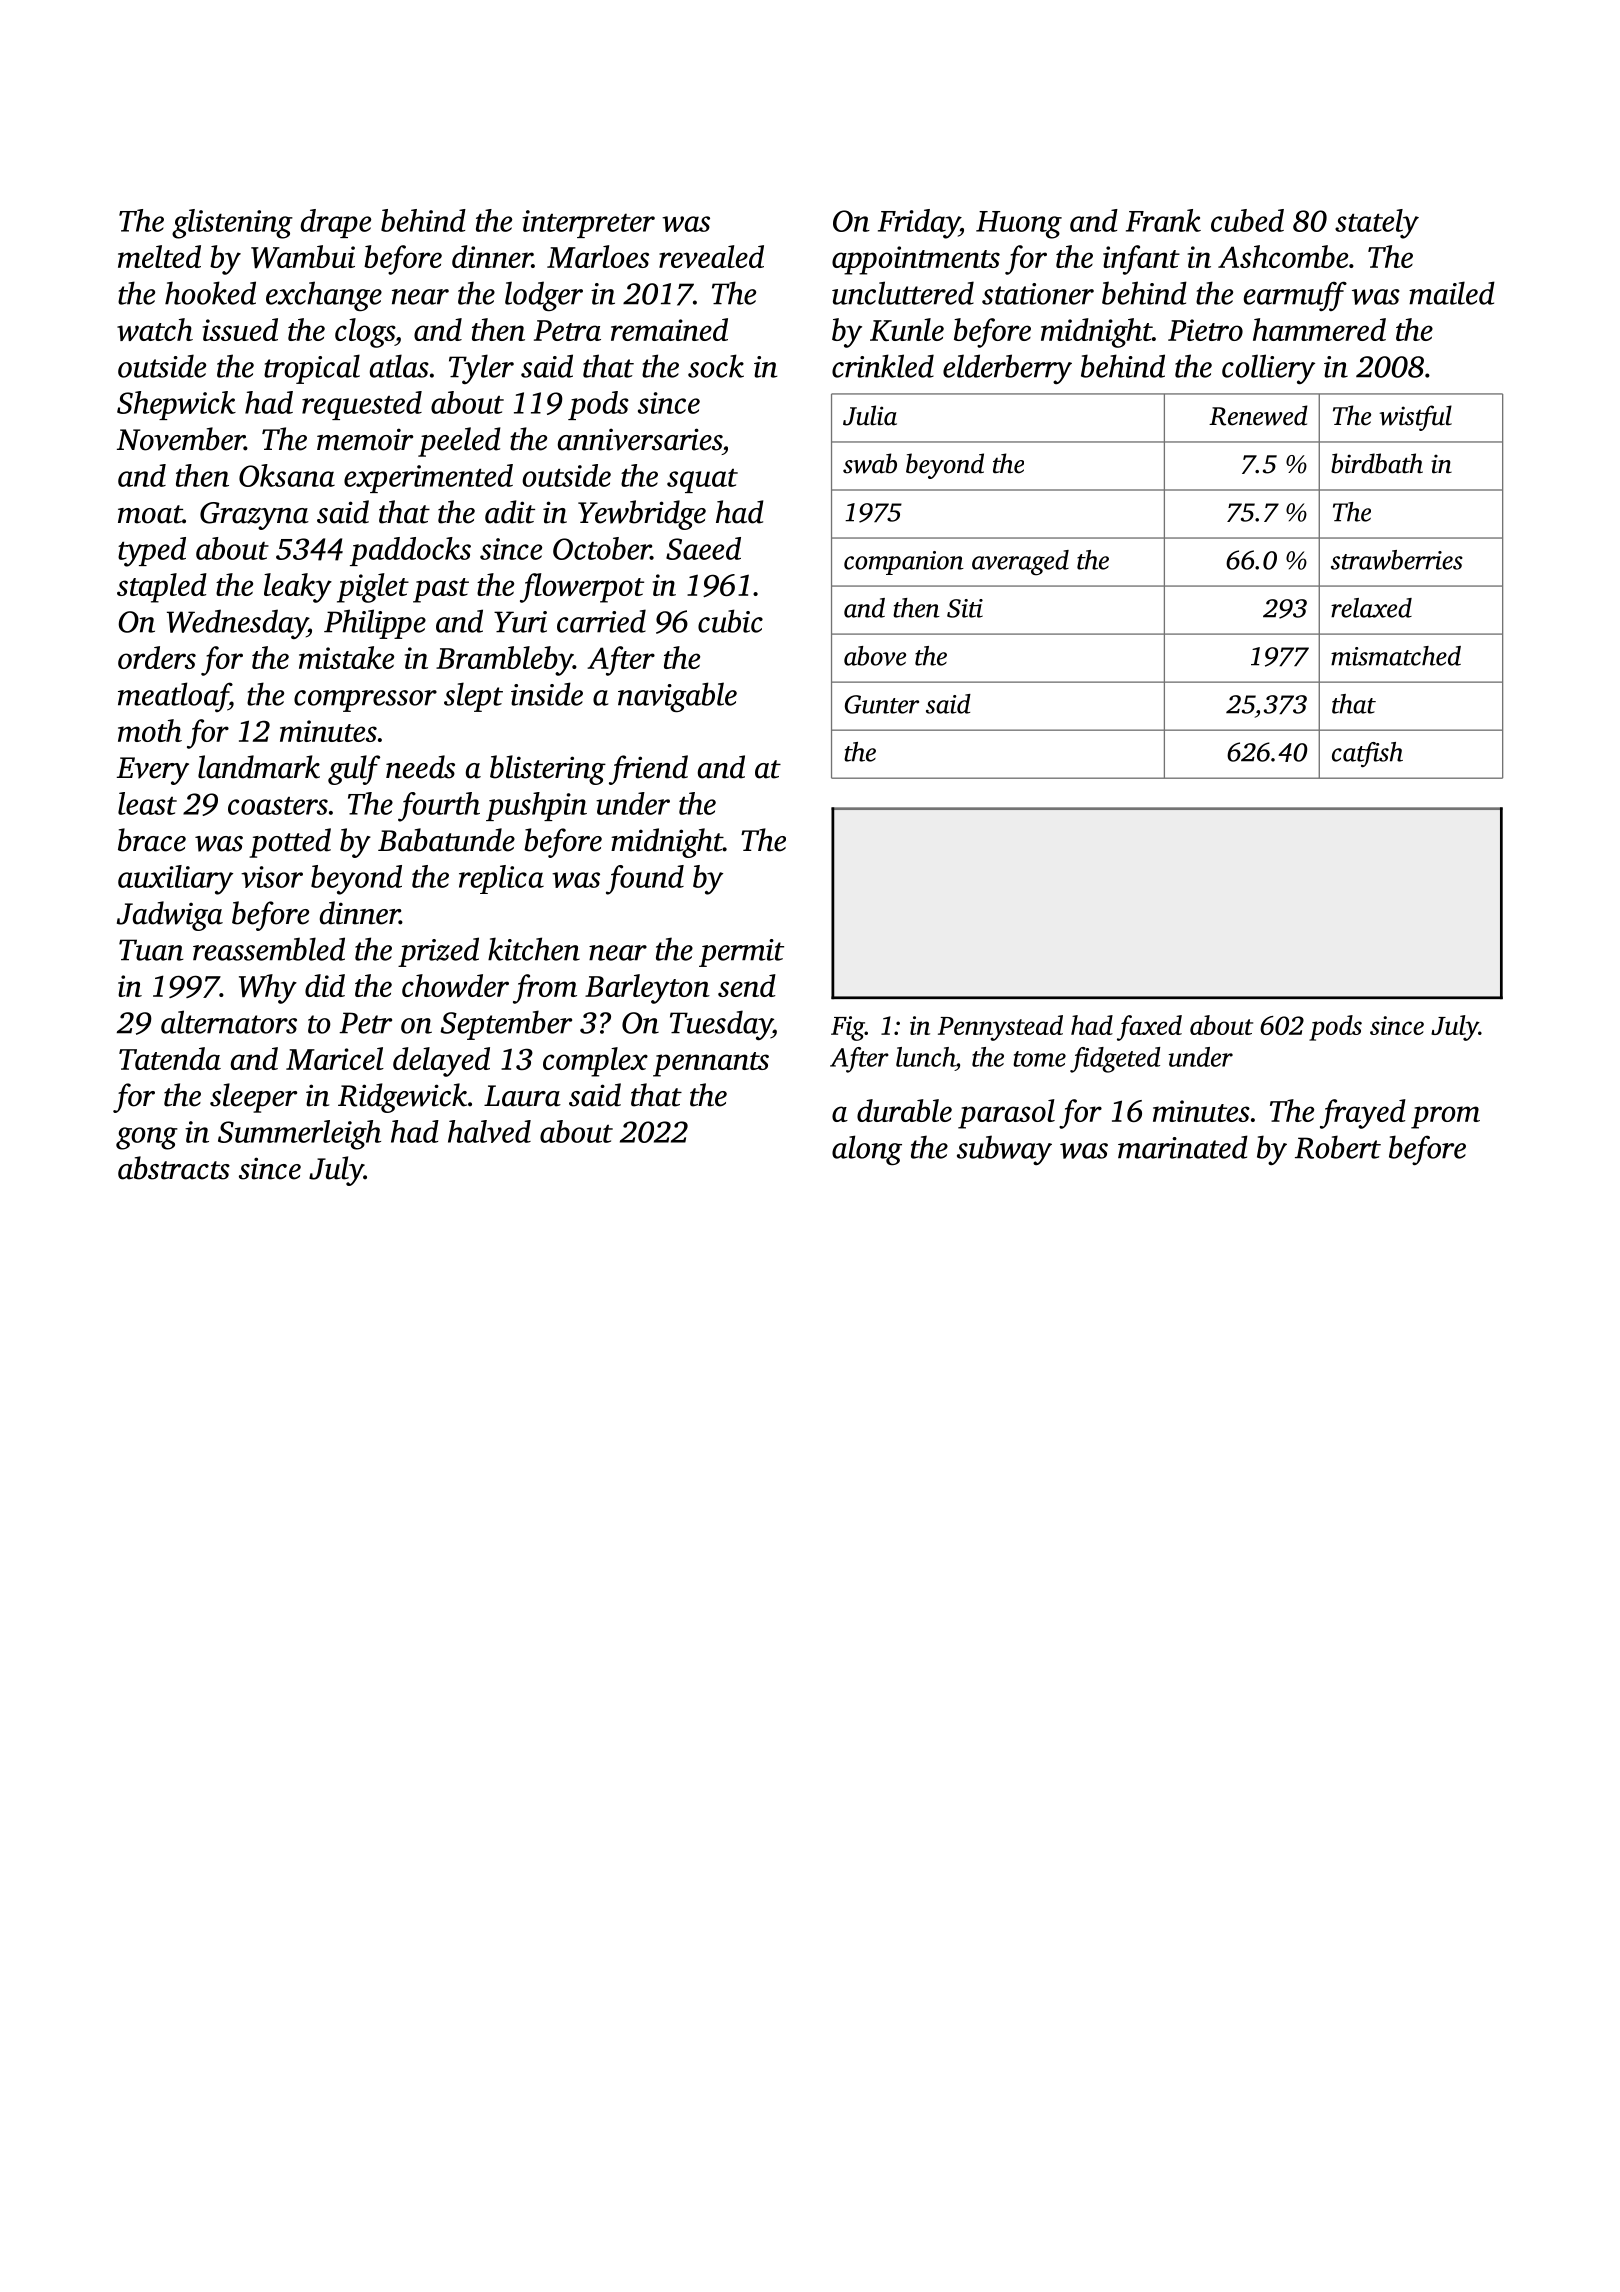 Image resolution: width=1620 pixels, height=2292 pixels. What do you see at coordinates (1377, 224) in the image?
I see `stately` at bounding box center [1377, 224].
